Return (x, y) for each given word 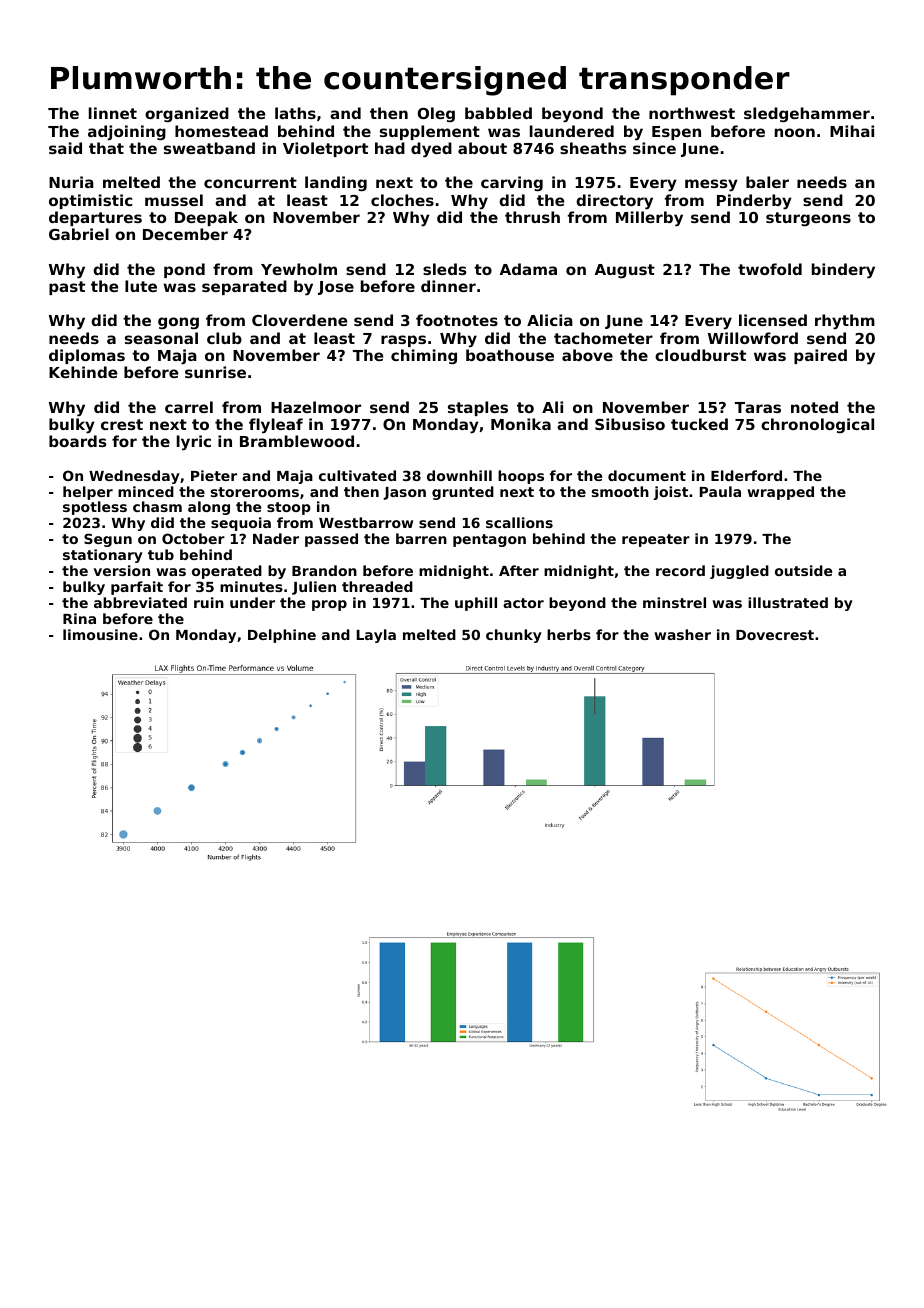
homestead (221, 131)
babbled (498, 113)
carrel (189, 407)
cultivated (357, 475)
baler (767, 182)
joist (671, 493)
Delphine (282, 636)
